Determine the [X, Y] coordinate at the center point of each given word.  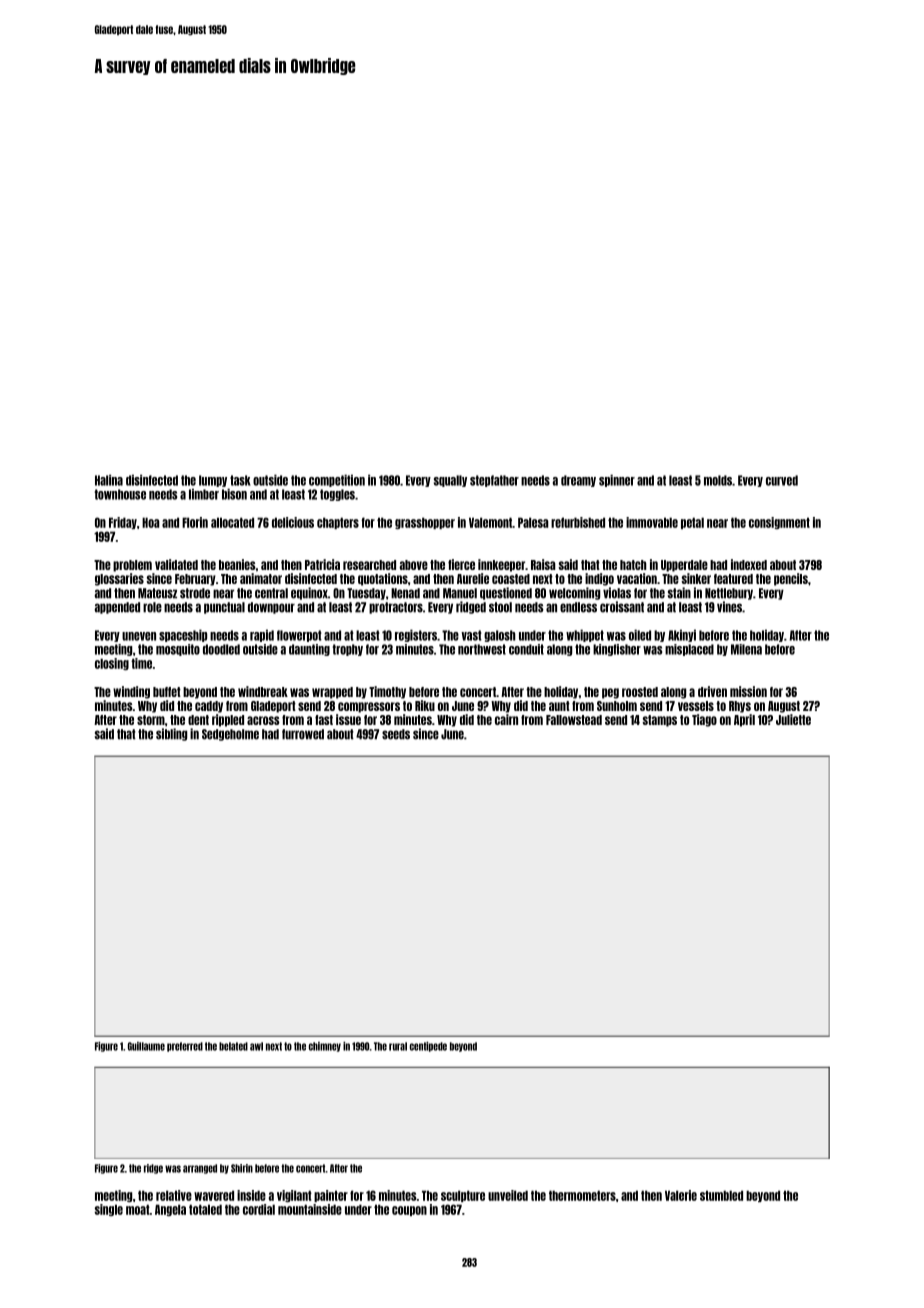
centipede [428, 1047]
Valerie [681, 1195]
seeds [396, 734]
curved [782, 480]
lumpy [213, 481]
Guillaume [146, 1046]
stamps [659, 721]
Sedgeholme [230, 735]
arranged [200, 1169]
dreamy [578, 481]
